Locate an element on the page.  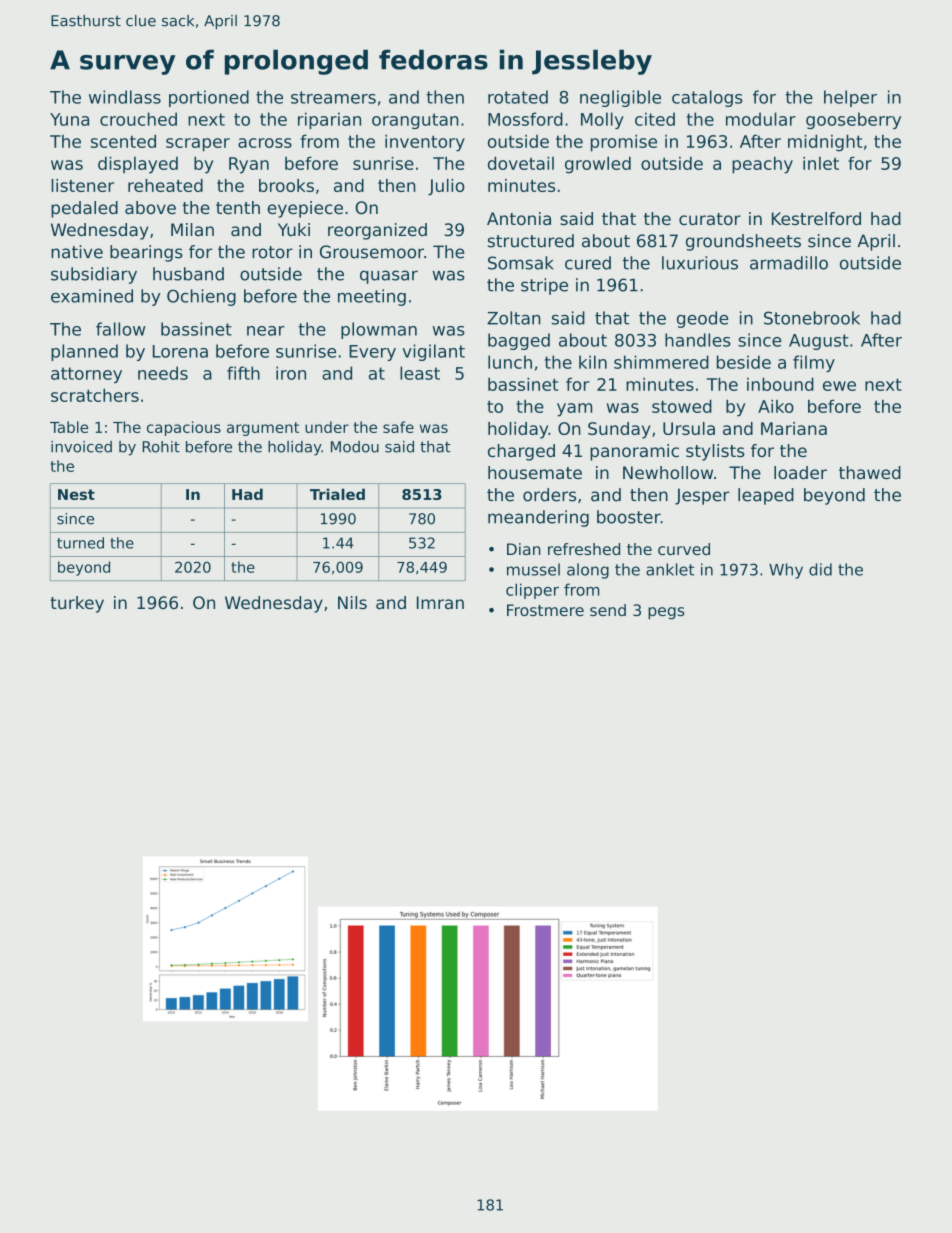
rotated is located at coordinates (518, 97).
